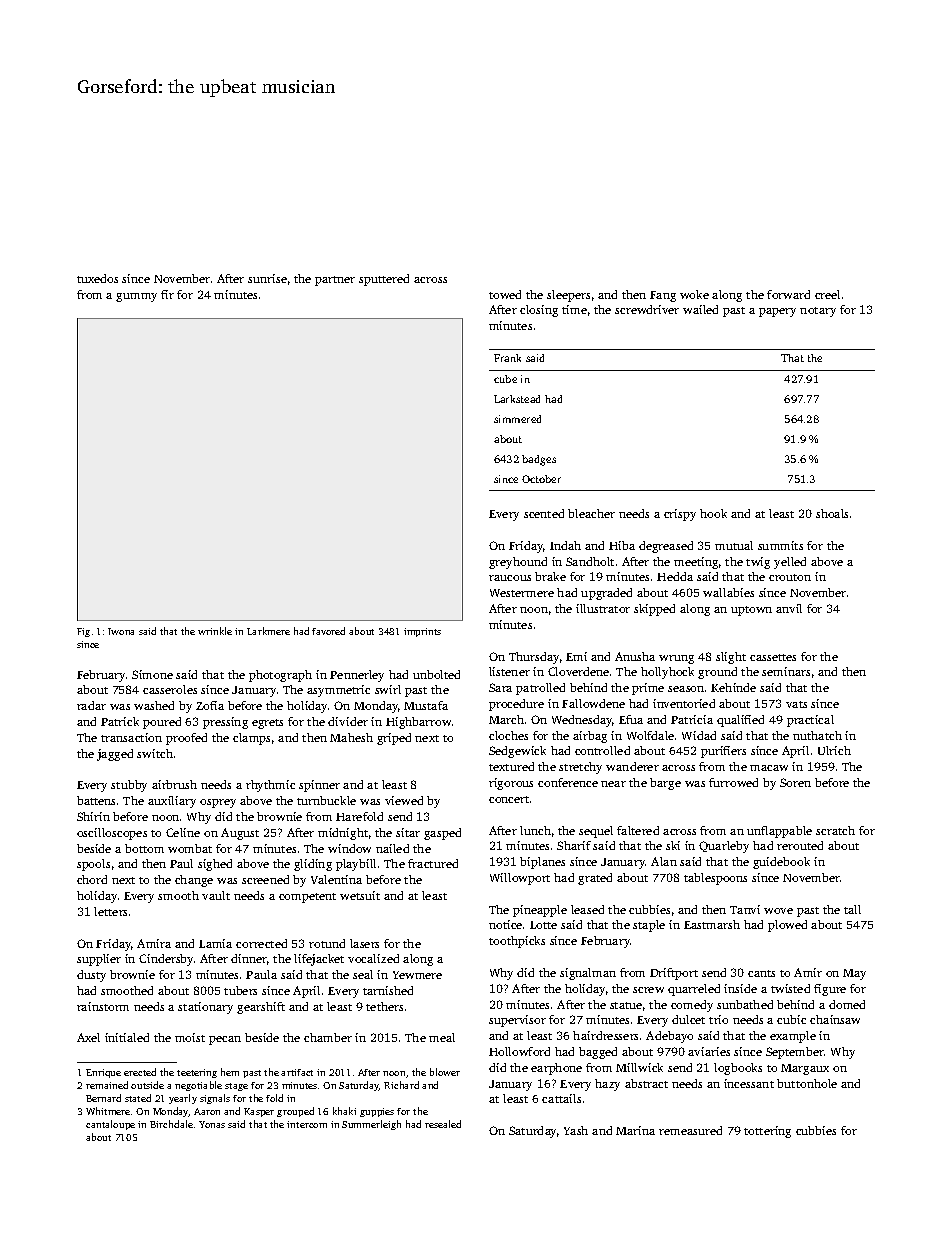 This document has height=1233, width=952. I want to click on Birchdale, so click(171, 1124).
